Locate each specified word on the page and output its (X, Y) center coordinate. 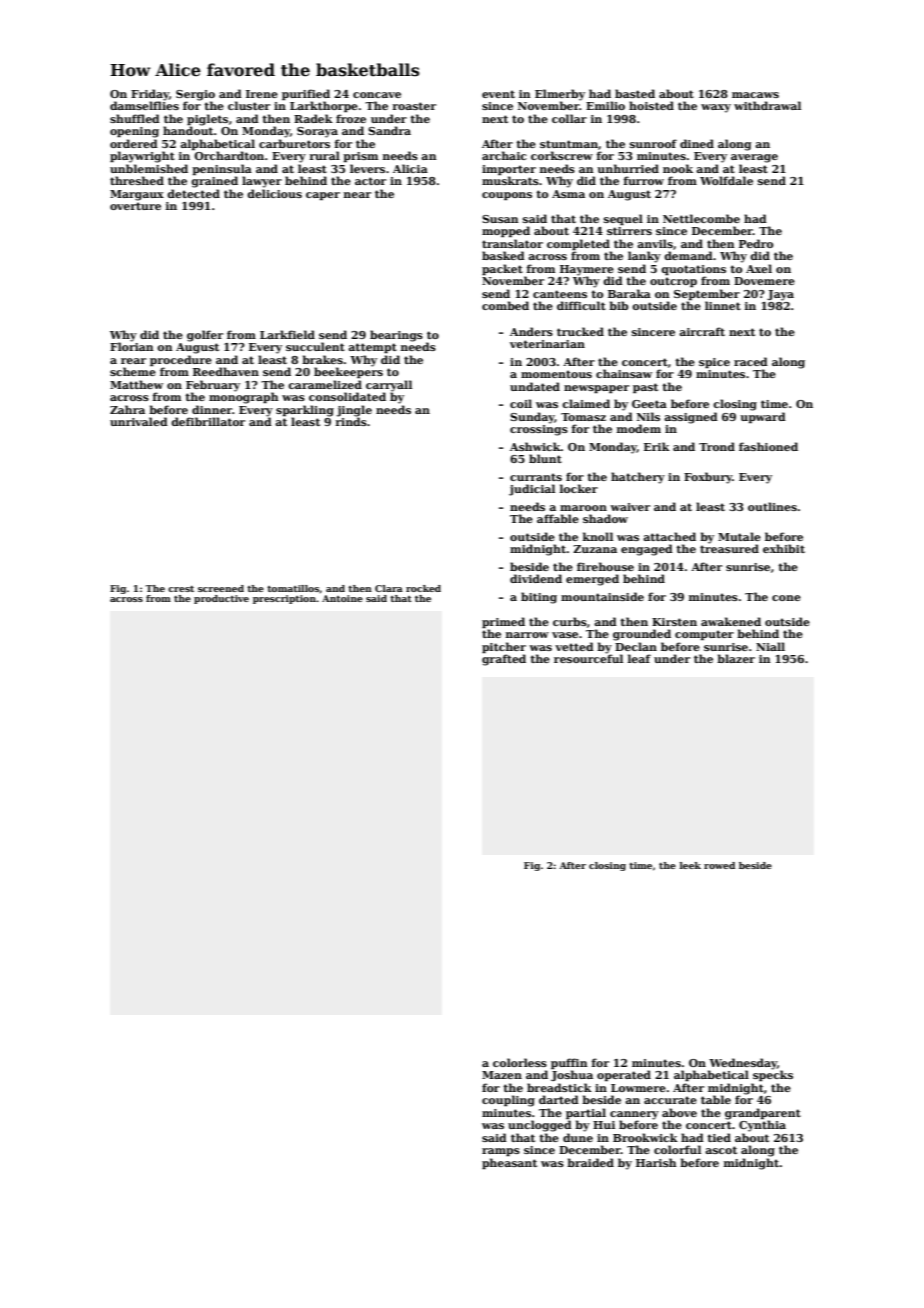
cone (786, 598)
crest (181, 589)
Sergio (195, 95)
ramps (501, 1152)
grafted (504, 660)
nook (678, 168)
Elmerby (560, 95)
